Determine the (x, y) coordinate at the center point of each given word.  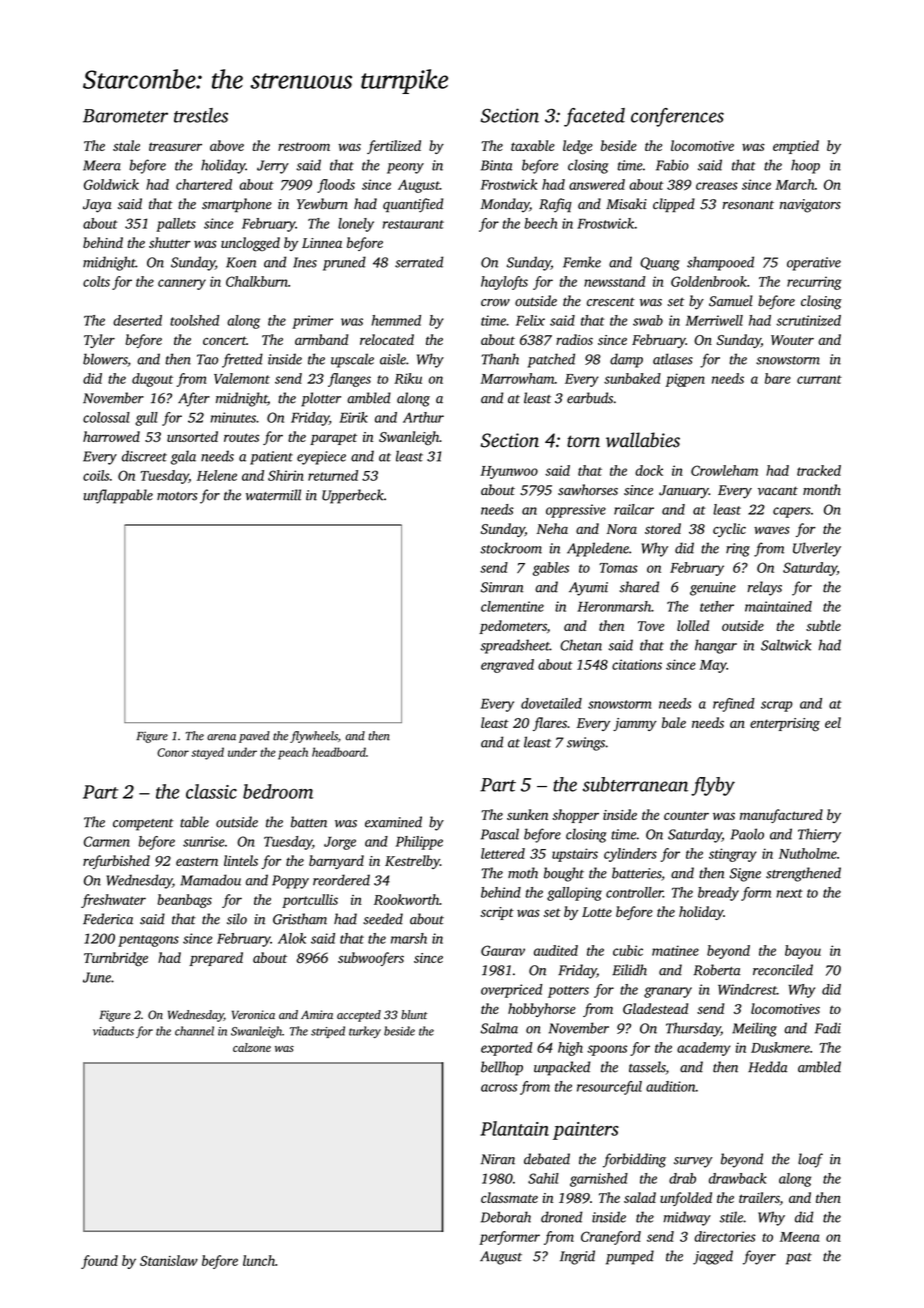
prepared (216, 959)
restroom (304, 146)
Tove (651, 626)
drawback (738, 1178)
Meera (102, 165)
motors (177, 496)
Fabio (672, 165)
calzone (252, 1047)
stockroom (511, 548)
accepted (359, 1016)
